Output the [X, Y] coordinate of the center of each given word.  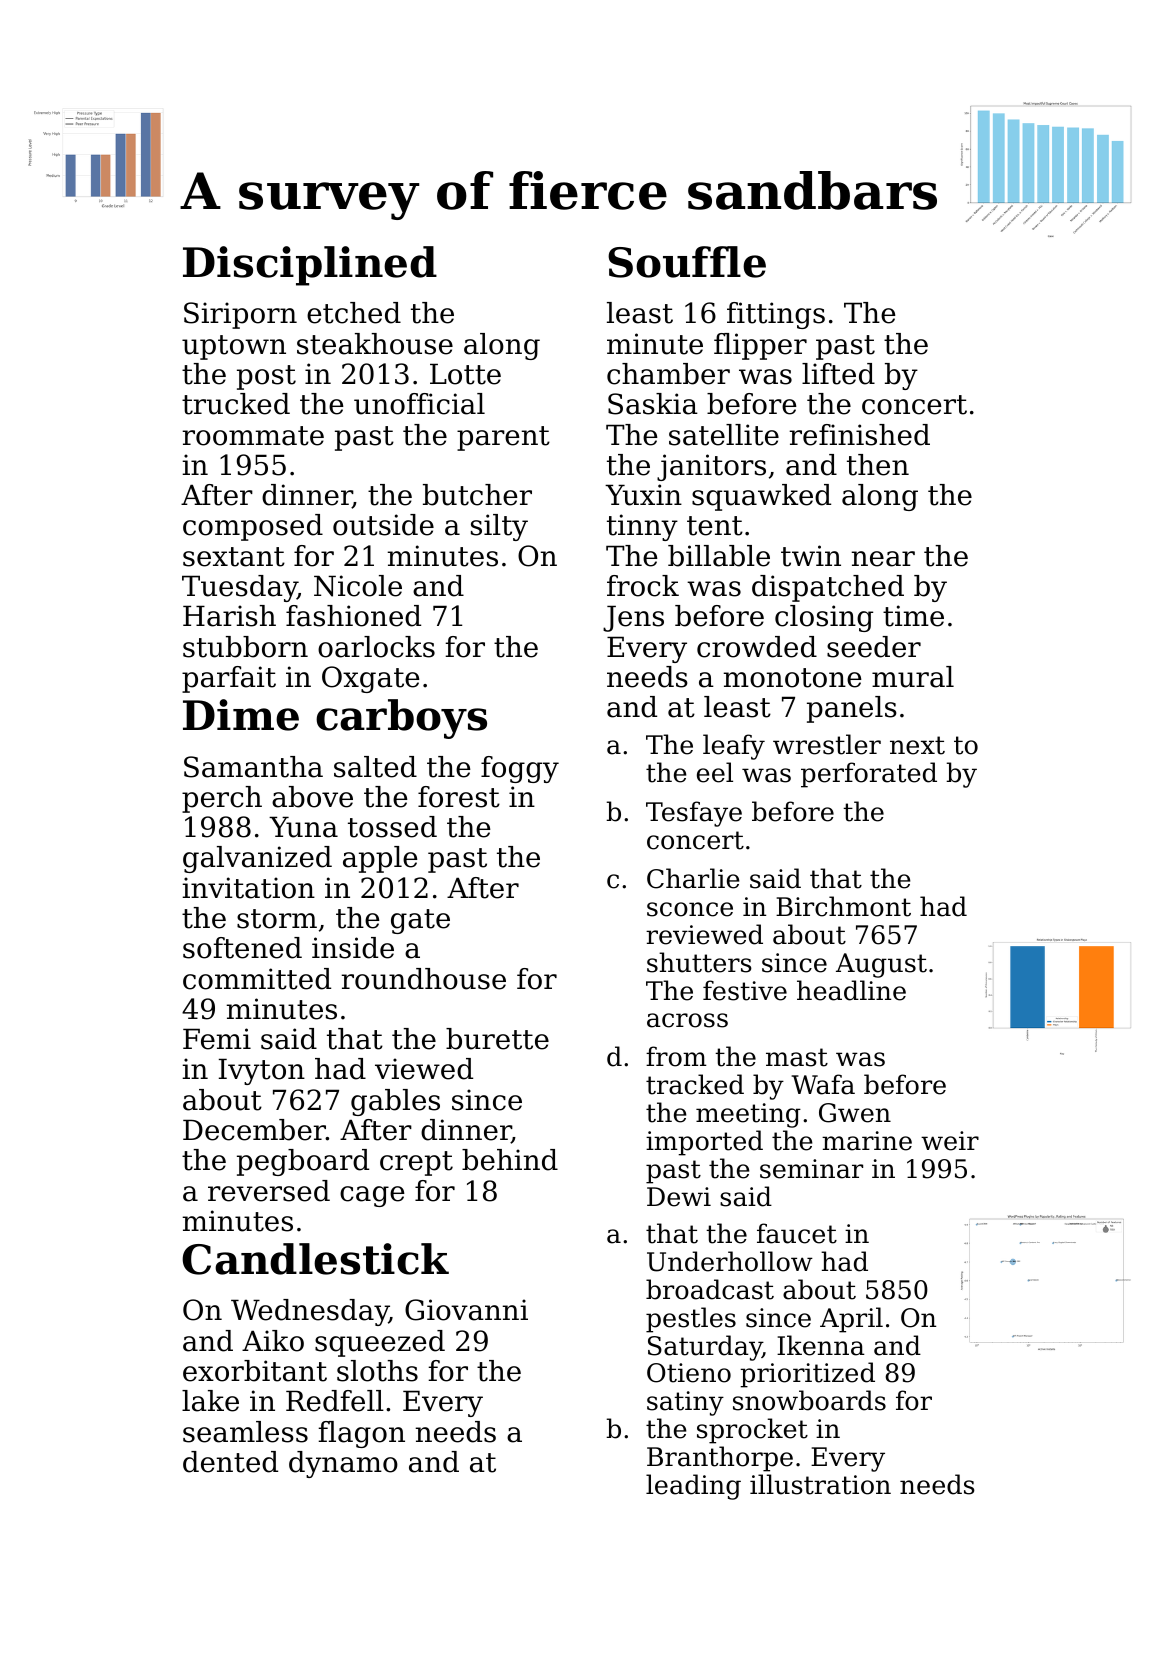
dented [230, 1462]
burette [497, 1039]
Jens [633, 618]
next [917, 745]
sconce [690, 909]
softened [242, 948]
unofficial [419, 404]
